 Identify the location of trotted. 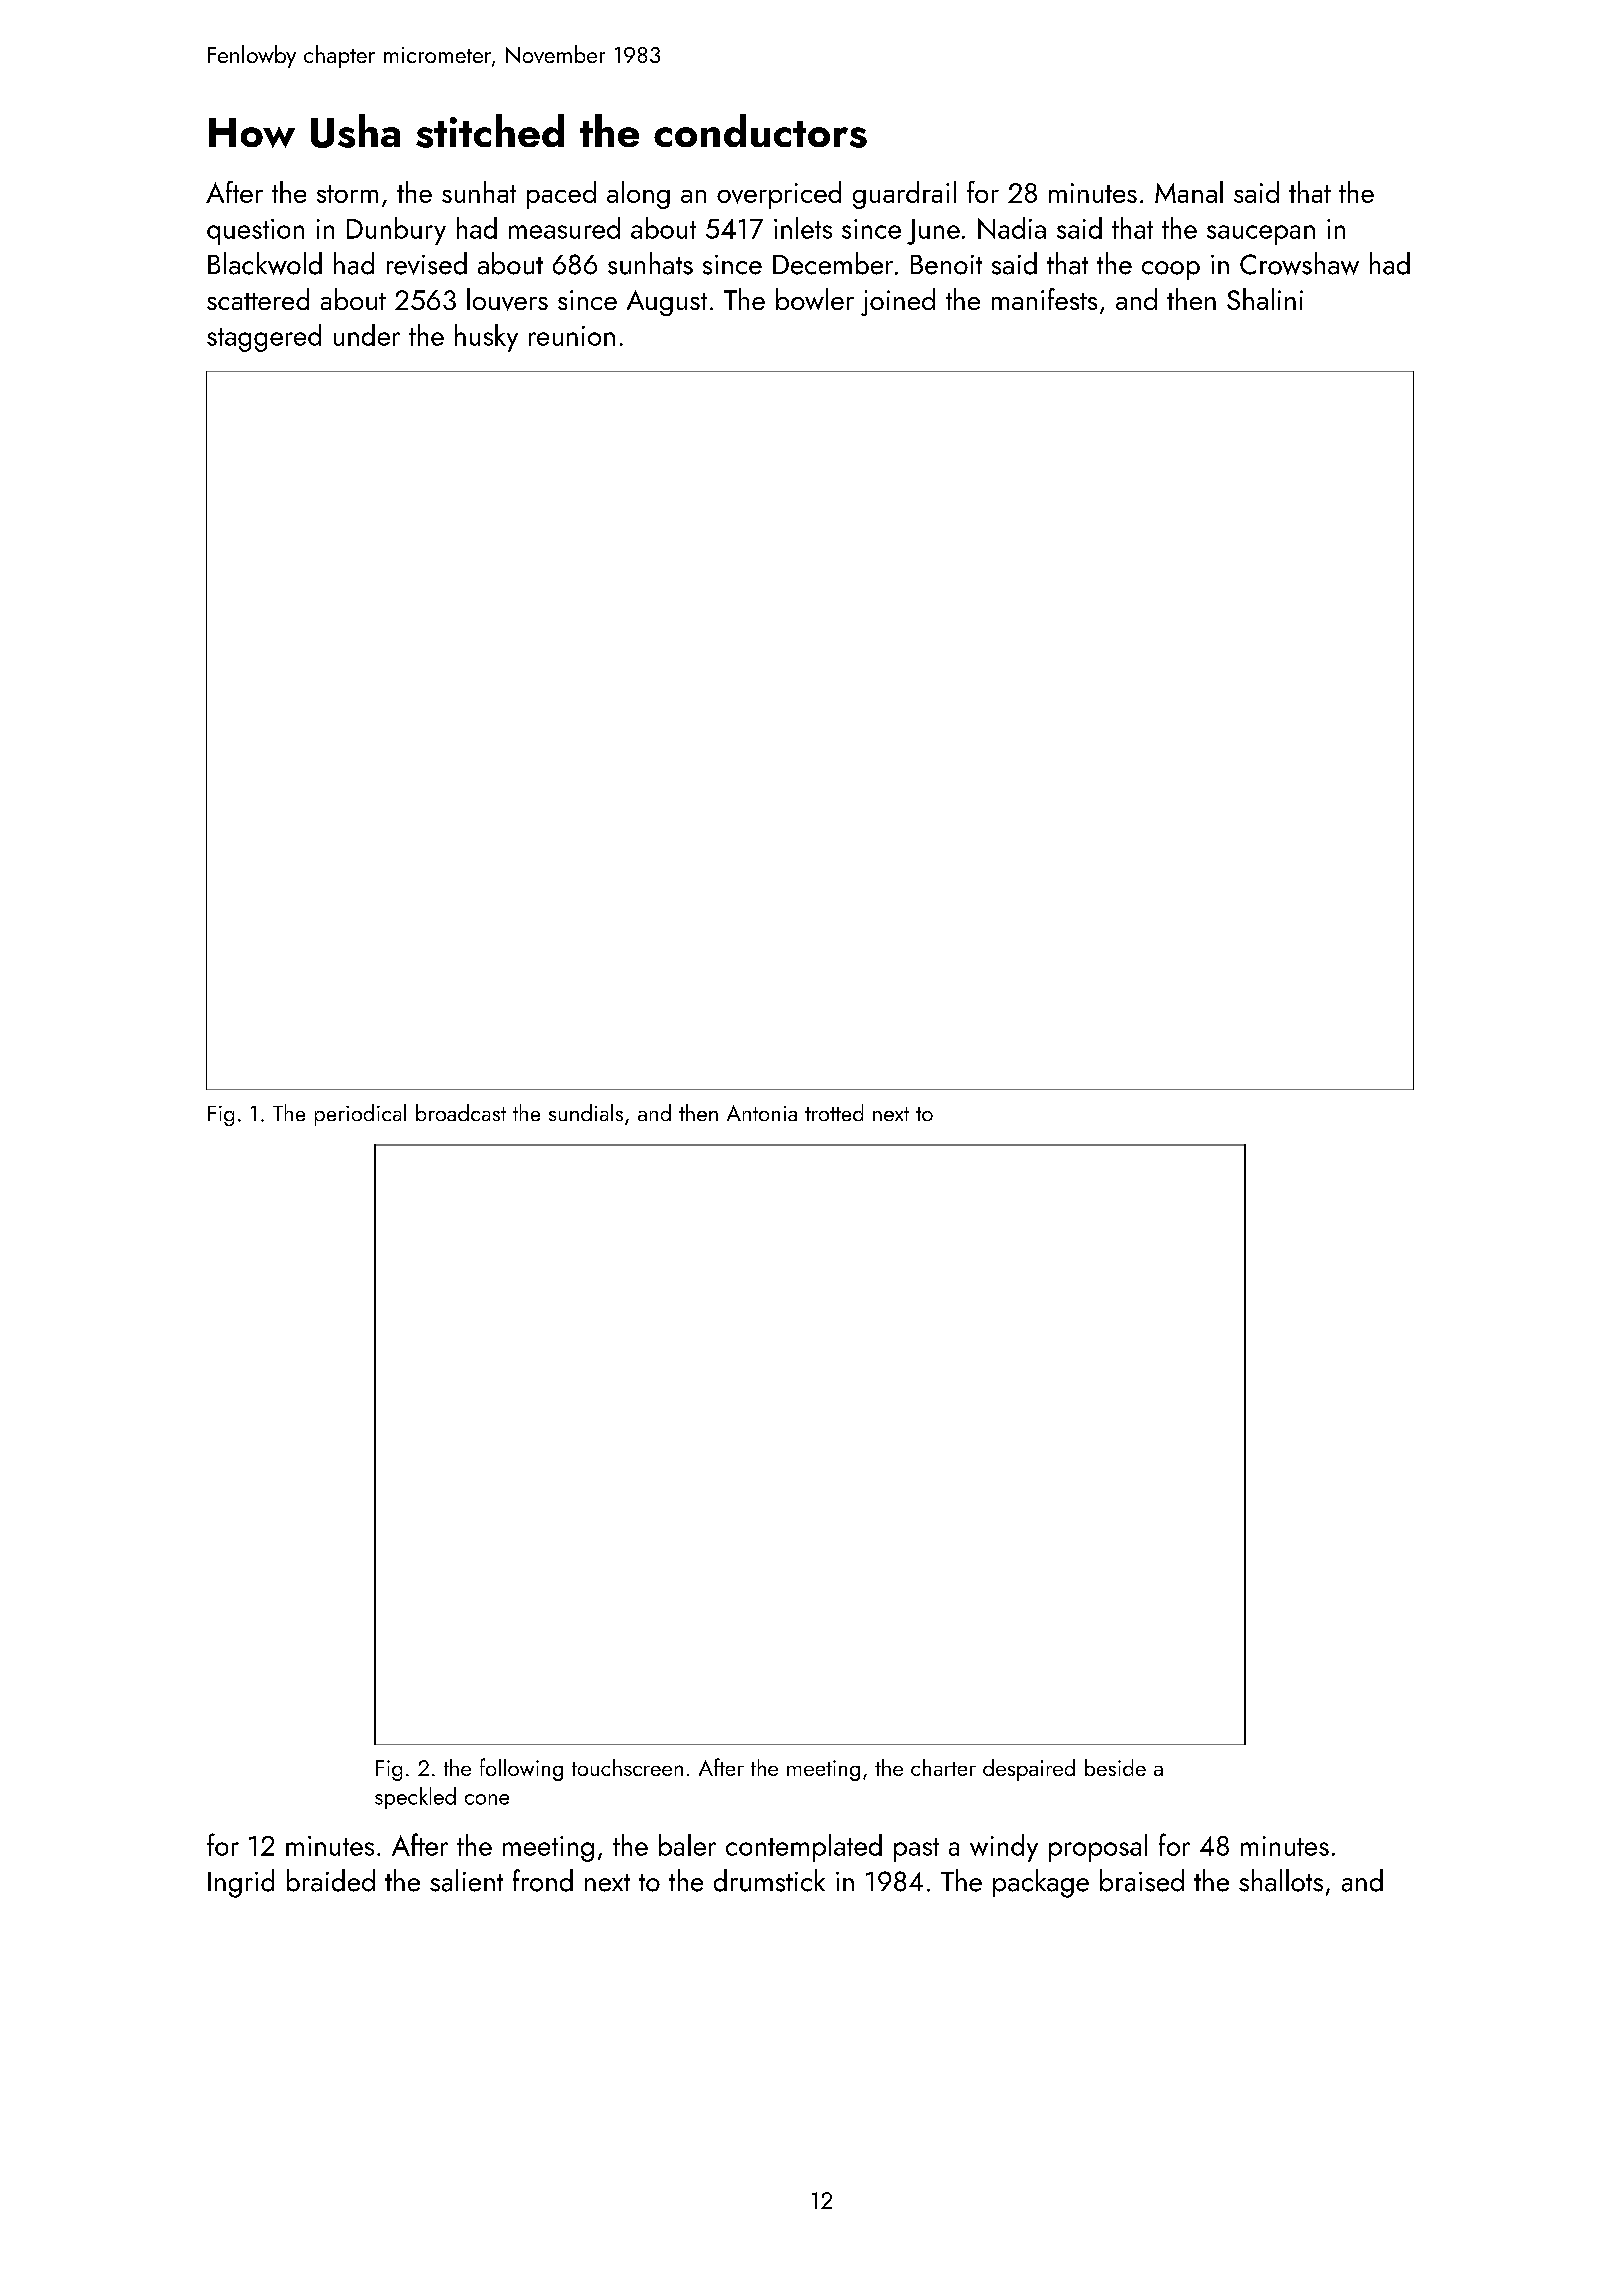
(834, 1112).
